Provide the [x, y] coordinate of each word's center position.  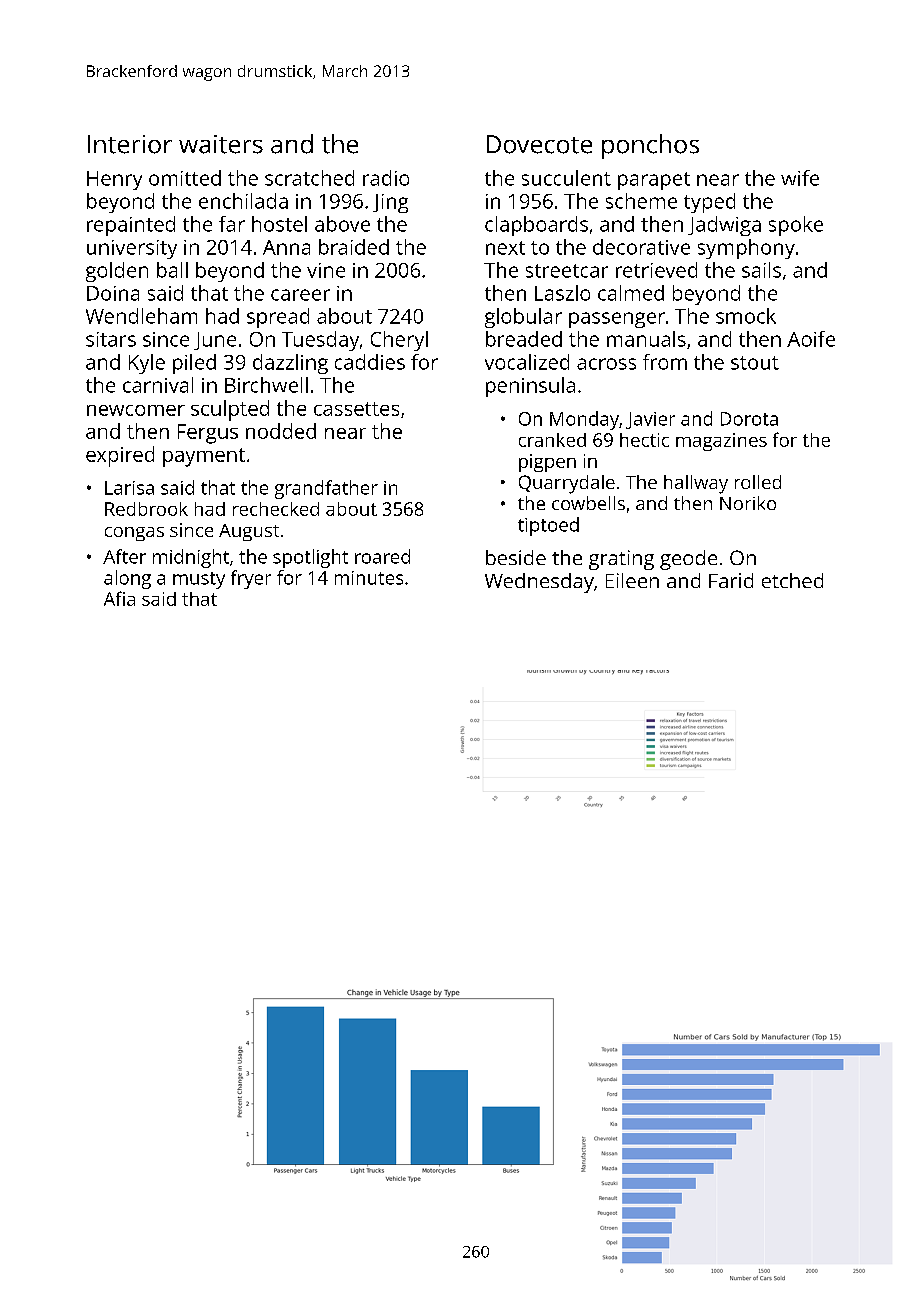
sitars [111, 339]
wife [800, 178]
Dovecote [539, 144]
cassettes [356, 409]
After [124, 556]
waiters [221, 144]
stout [755, 363]
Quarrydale [567, 484]
